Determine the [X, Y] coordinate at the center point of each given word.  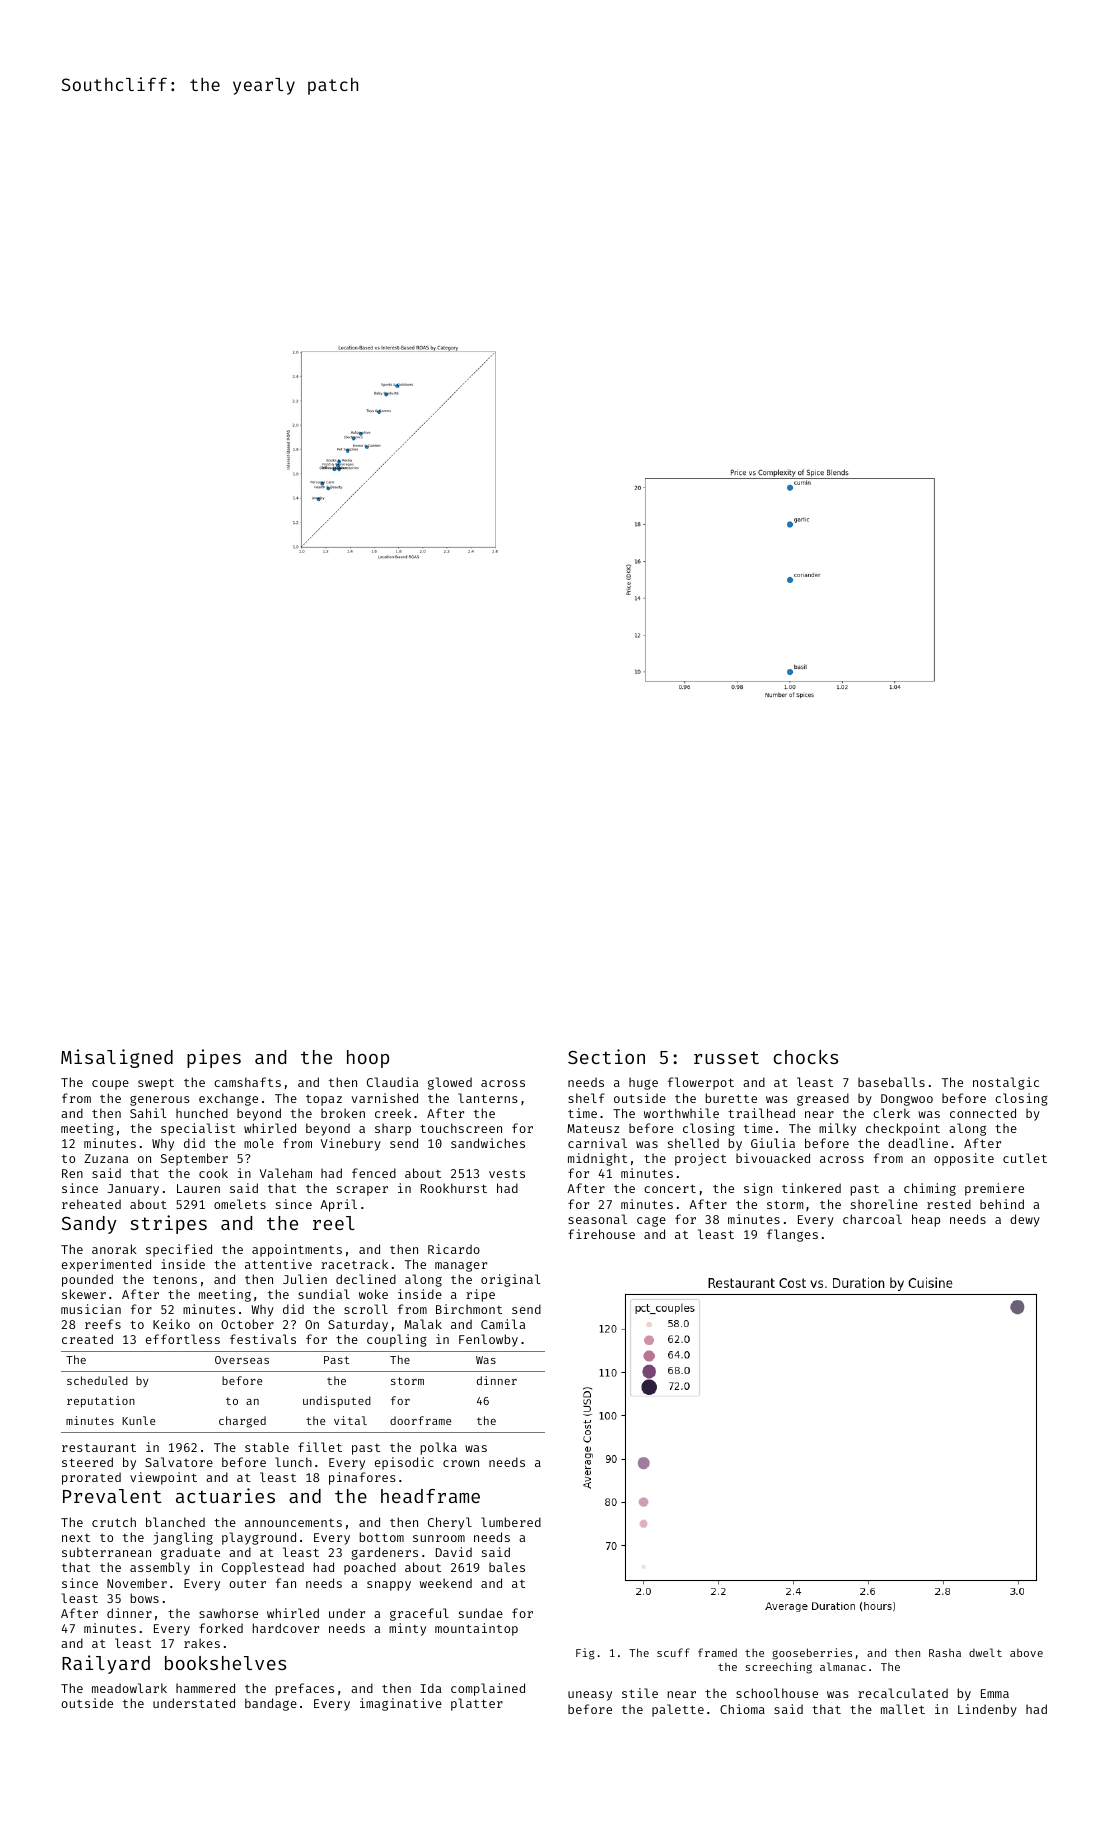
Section [606, 1056]
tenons [175, 1279]
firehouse [601, 1234]
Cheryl [450, 1523]
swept [156, 1084]
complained [488, 1689]
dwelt [985, 1652]
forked [221, 1628]
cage [651, 1222]
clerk [891, 1113]
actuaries [225, 1495]
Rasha [945, 1653]
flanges [792, 1235]
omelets [240, 1204]
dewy [1025, 1220]
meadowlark [129, 1688]
